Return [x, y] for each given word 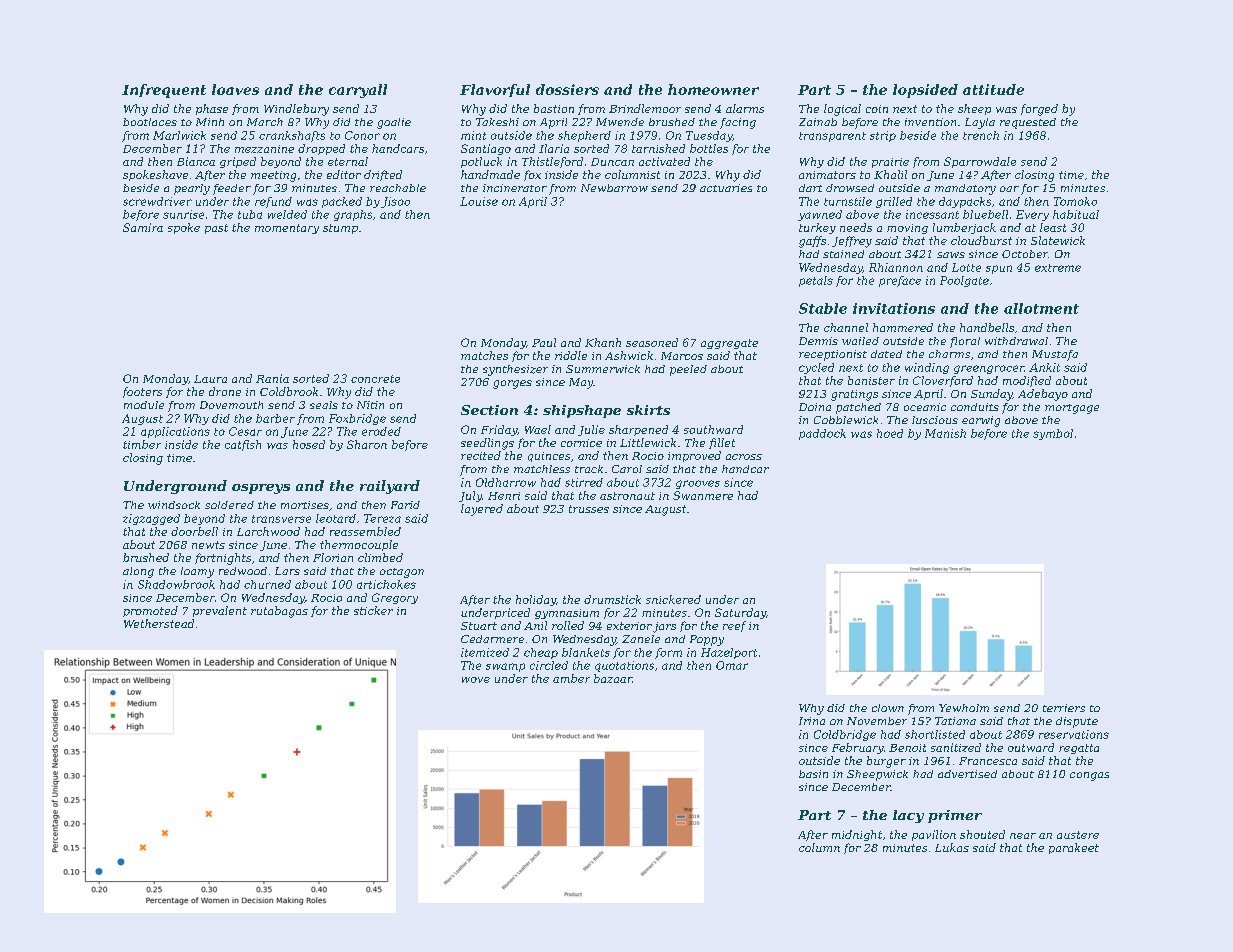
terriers [1064, 708]
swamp [505, 667]
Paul [544, 342]
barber [275, 418]
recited [481, 455]
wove [476, 680]
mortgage [1072, 409]
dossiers [567, 89]
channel [846, 327]
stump [340, 229]
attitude [993, 89]
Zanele [641, 639]
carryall [358, 91]
